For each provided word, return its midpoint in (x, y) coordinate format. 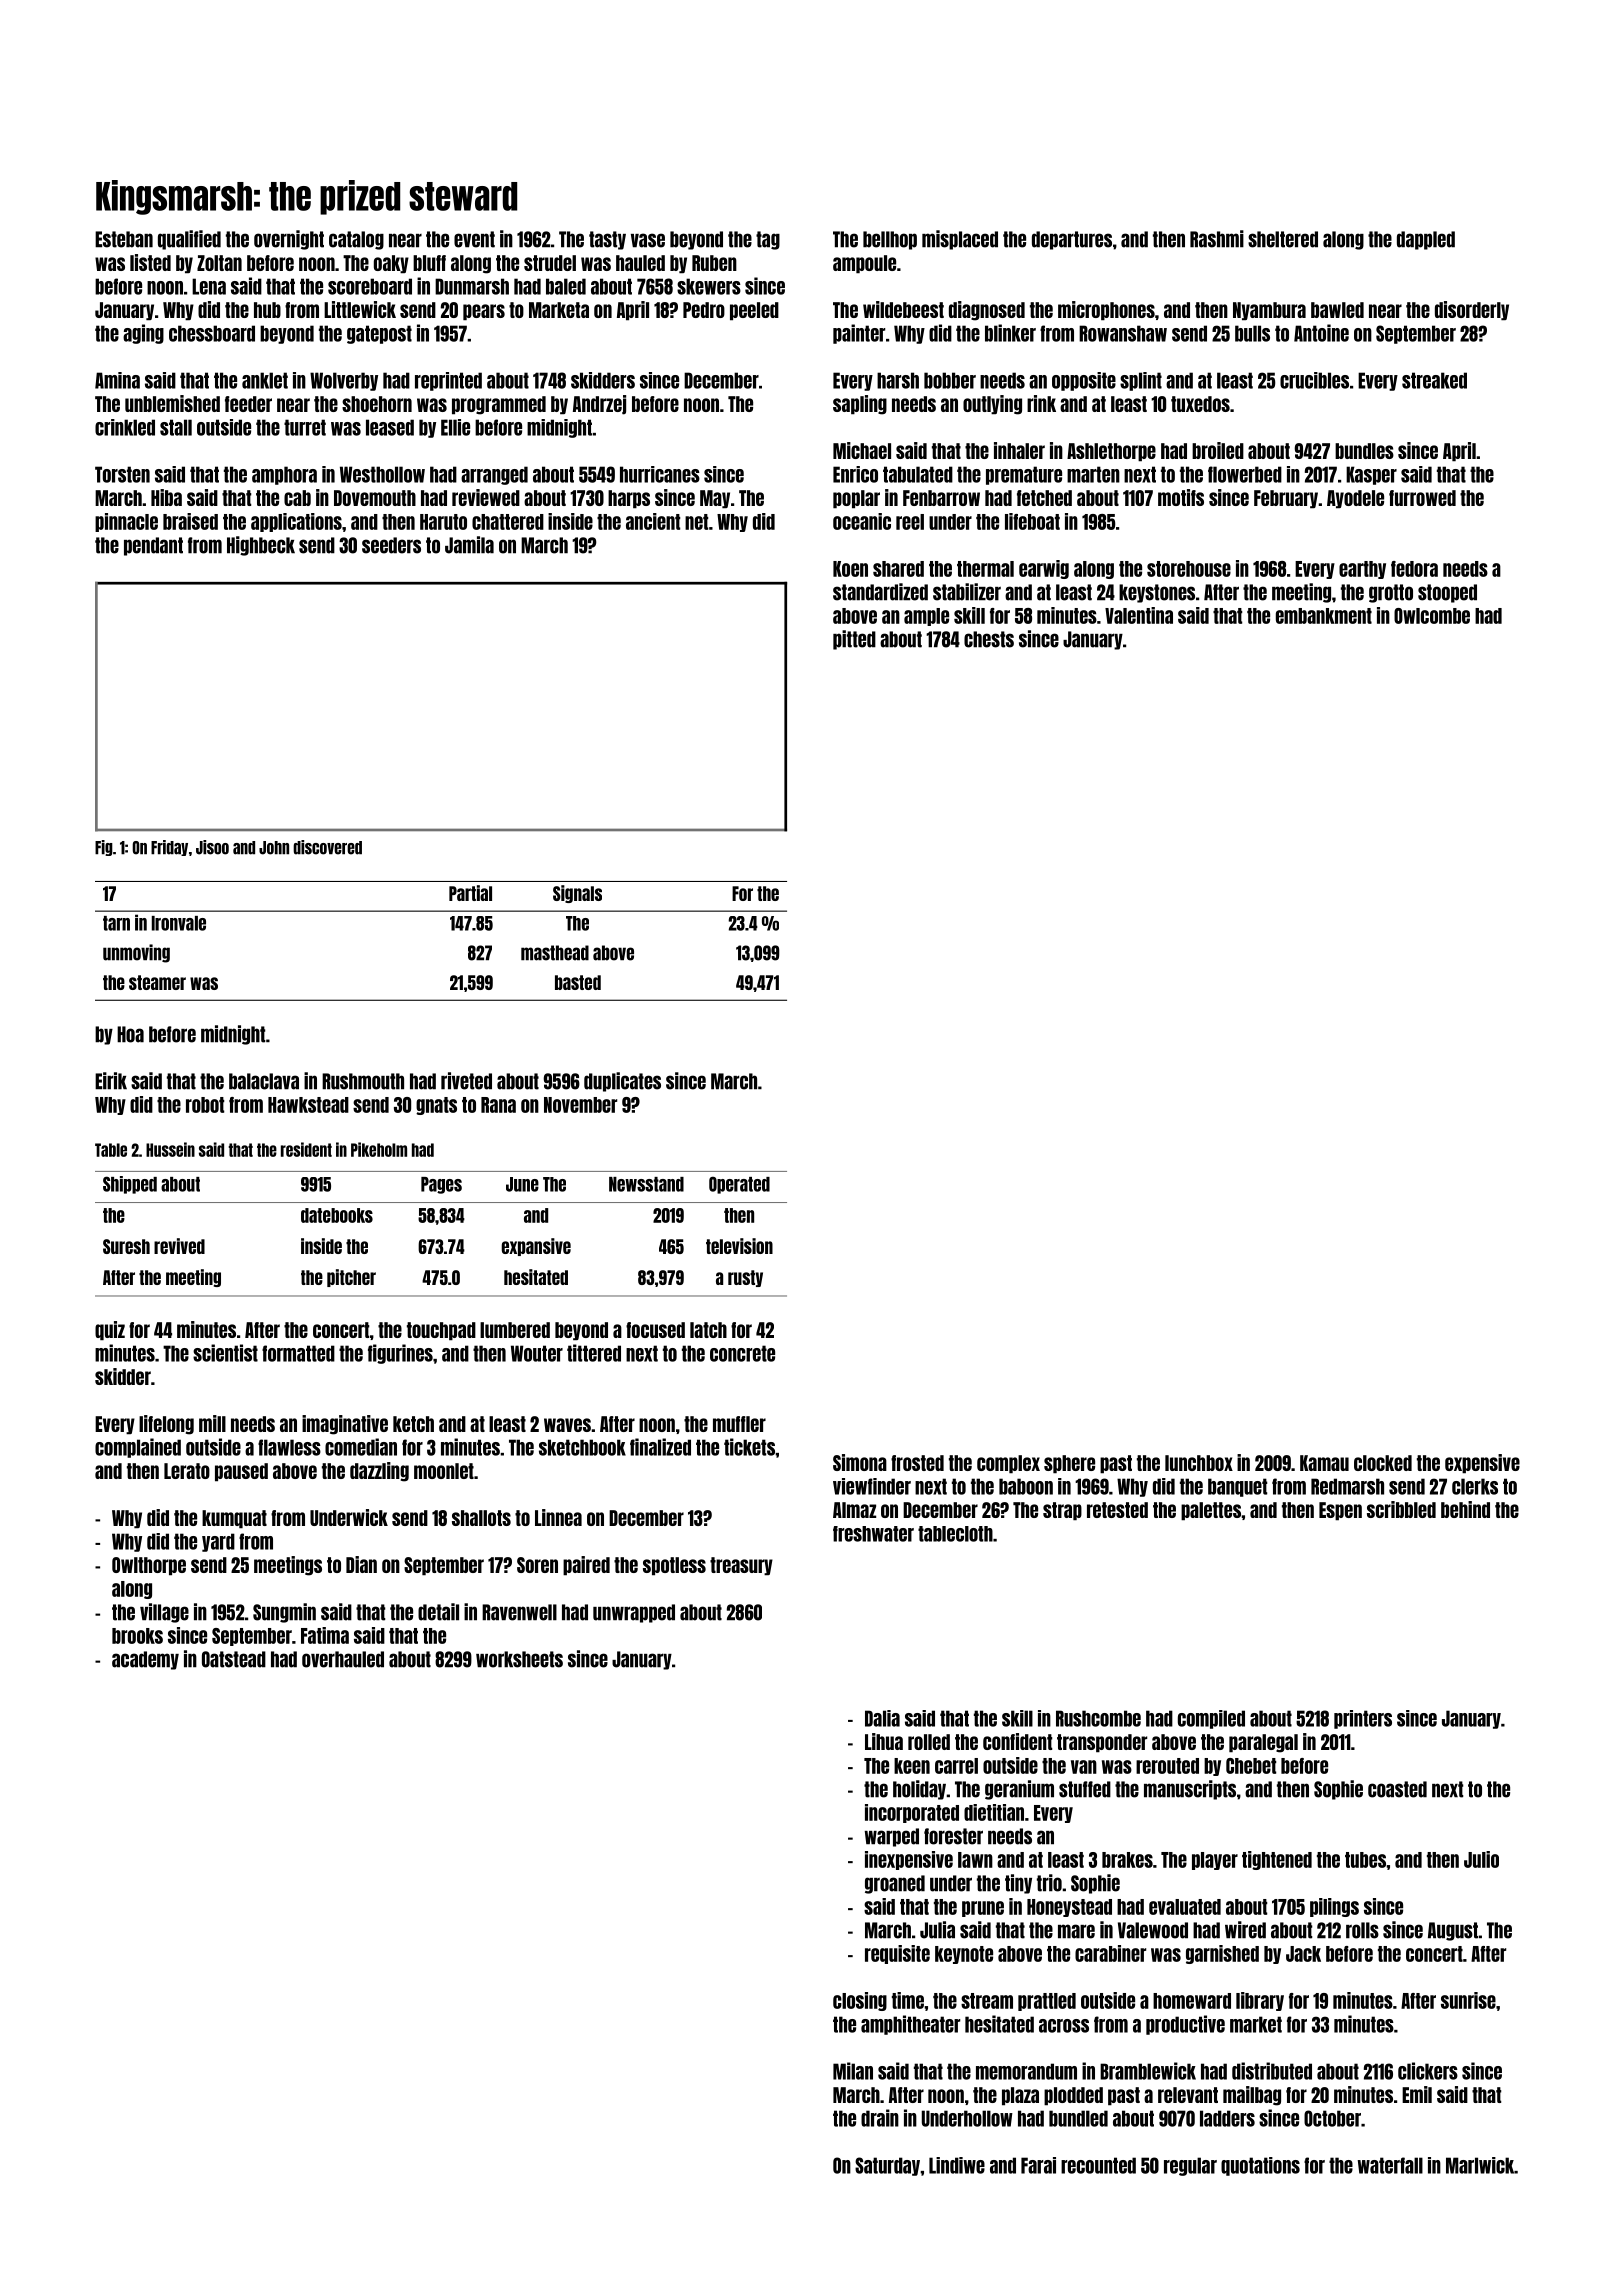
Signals (577, 894)
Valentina (1139, 615)
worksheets (519, 1659)
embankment (1324, 616)
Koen (850, 569)
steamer (157, 982)
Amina (117, 380)
